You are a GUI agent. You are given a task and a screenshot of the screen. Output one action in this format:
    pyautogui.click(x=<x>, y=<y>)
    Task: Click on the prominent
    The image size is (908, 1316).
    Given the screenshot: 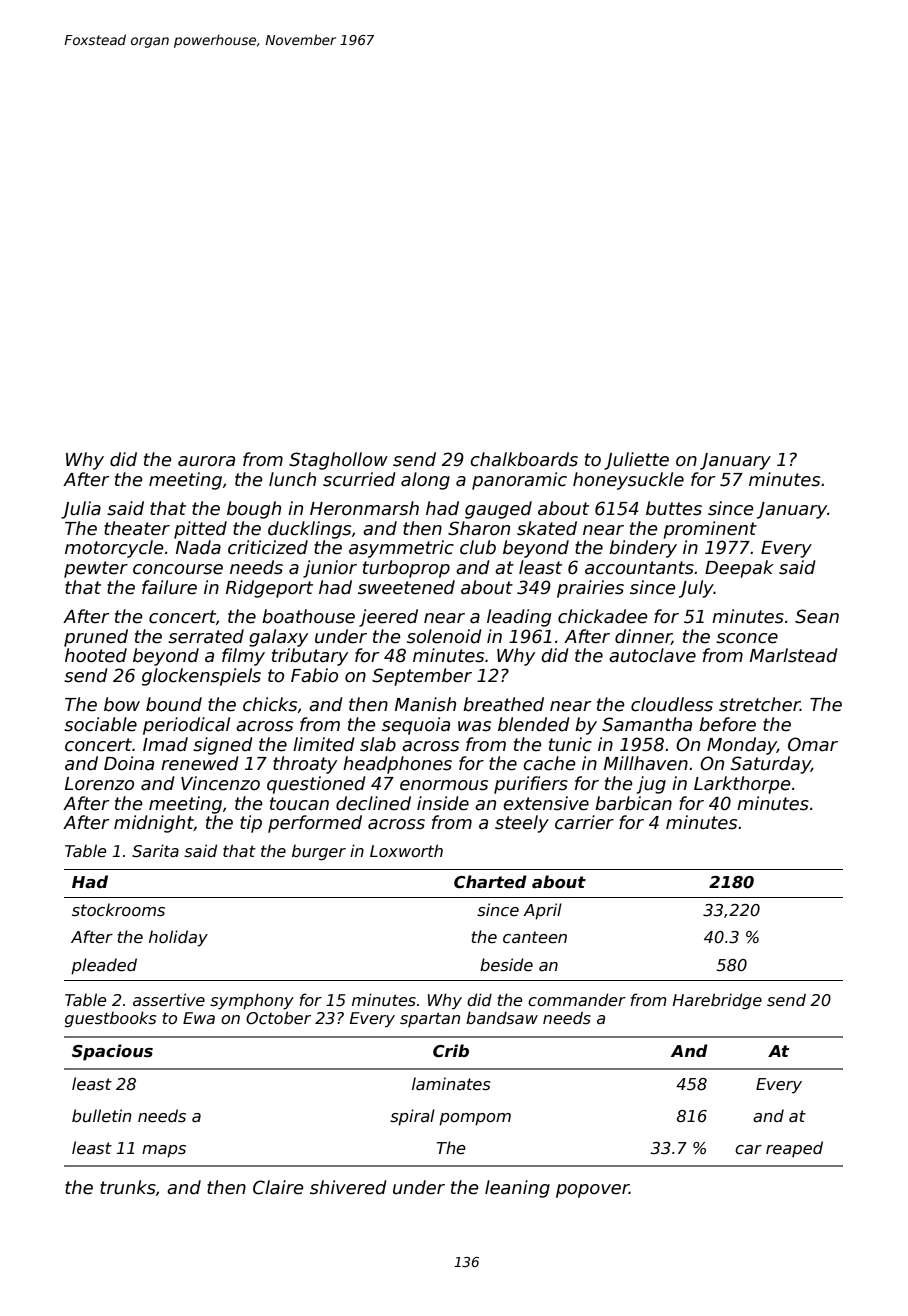 What is the action you would take?
    pyautogui.click(x=710, y=530)
